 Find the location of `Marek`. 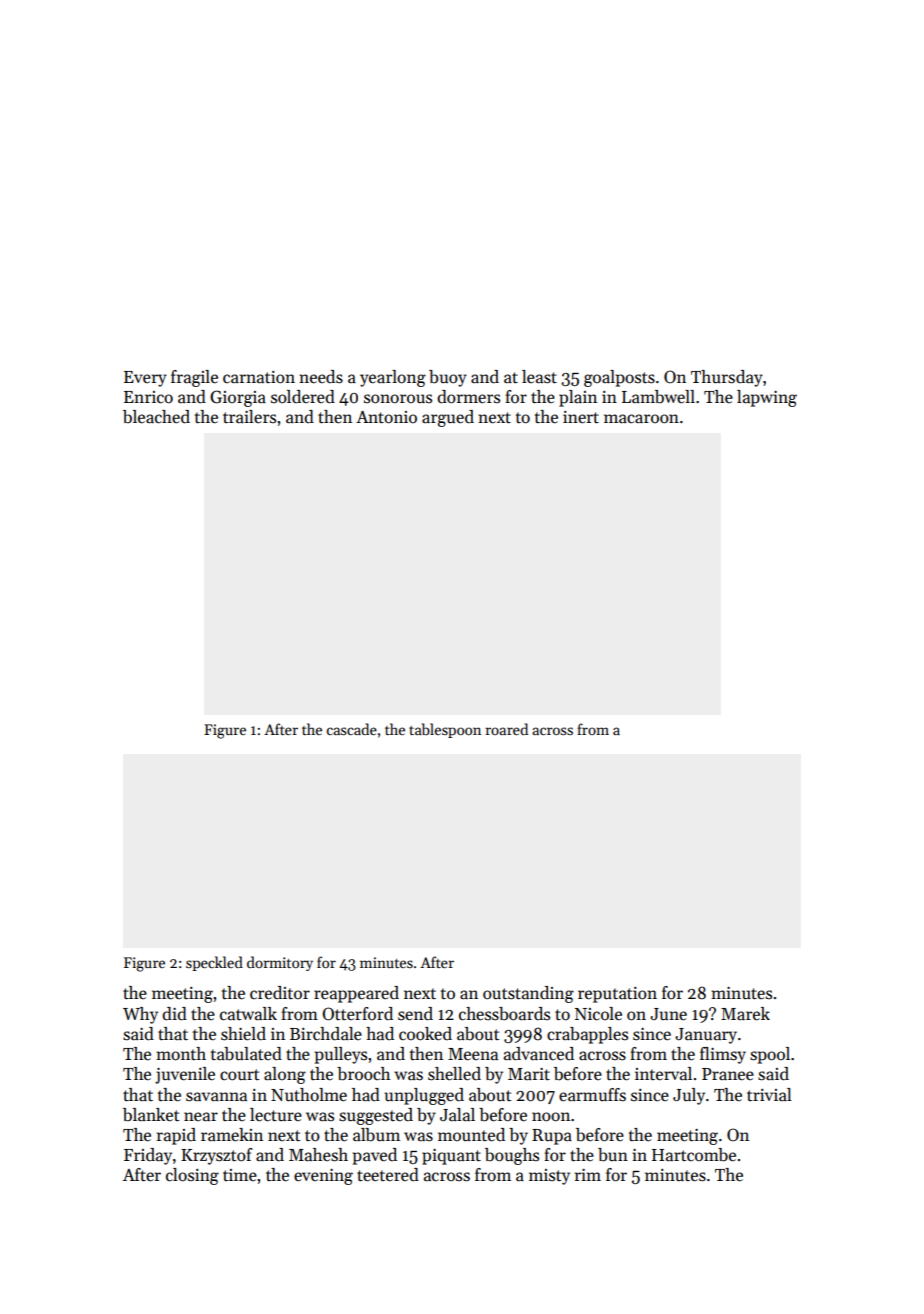

Marek is located at coordinates (745, 1014).
